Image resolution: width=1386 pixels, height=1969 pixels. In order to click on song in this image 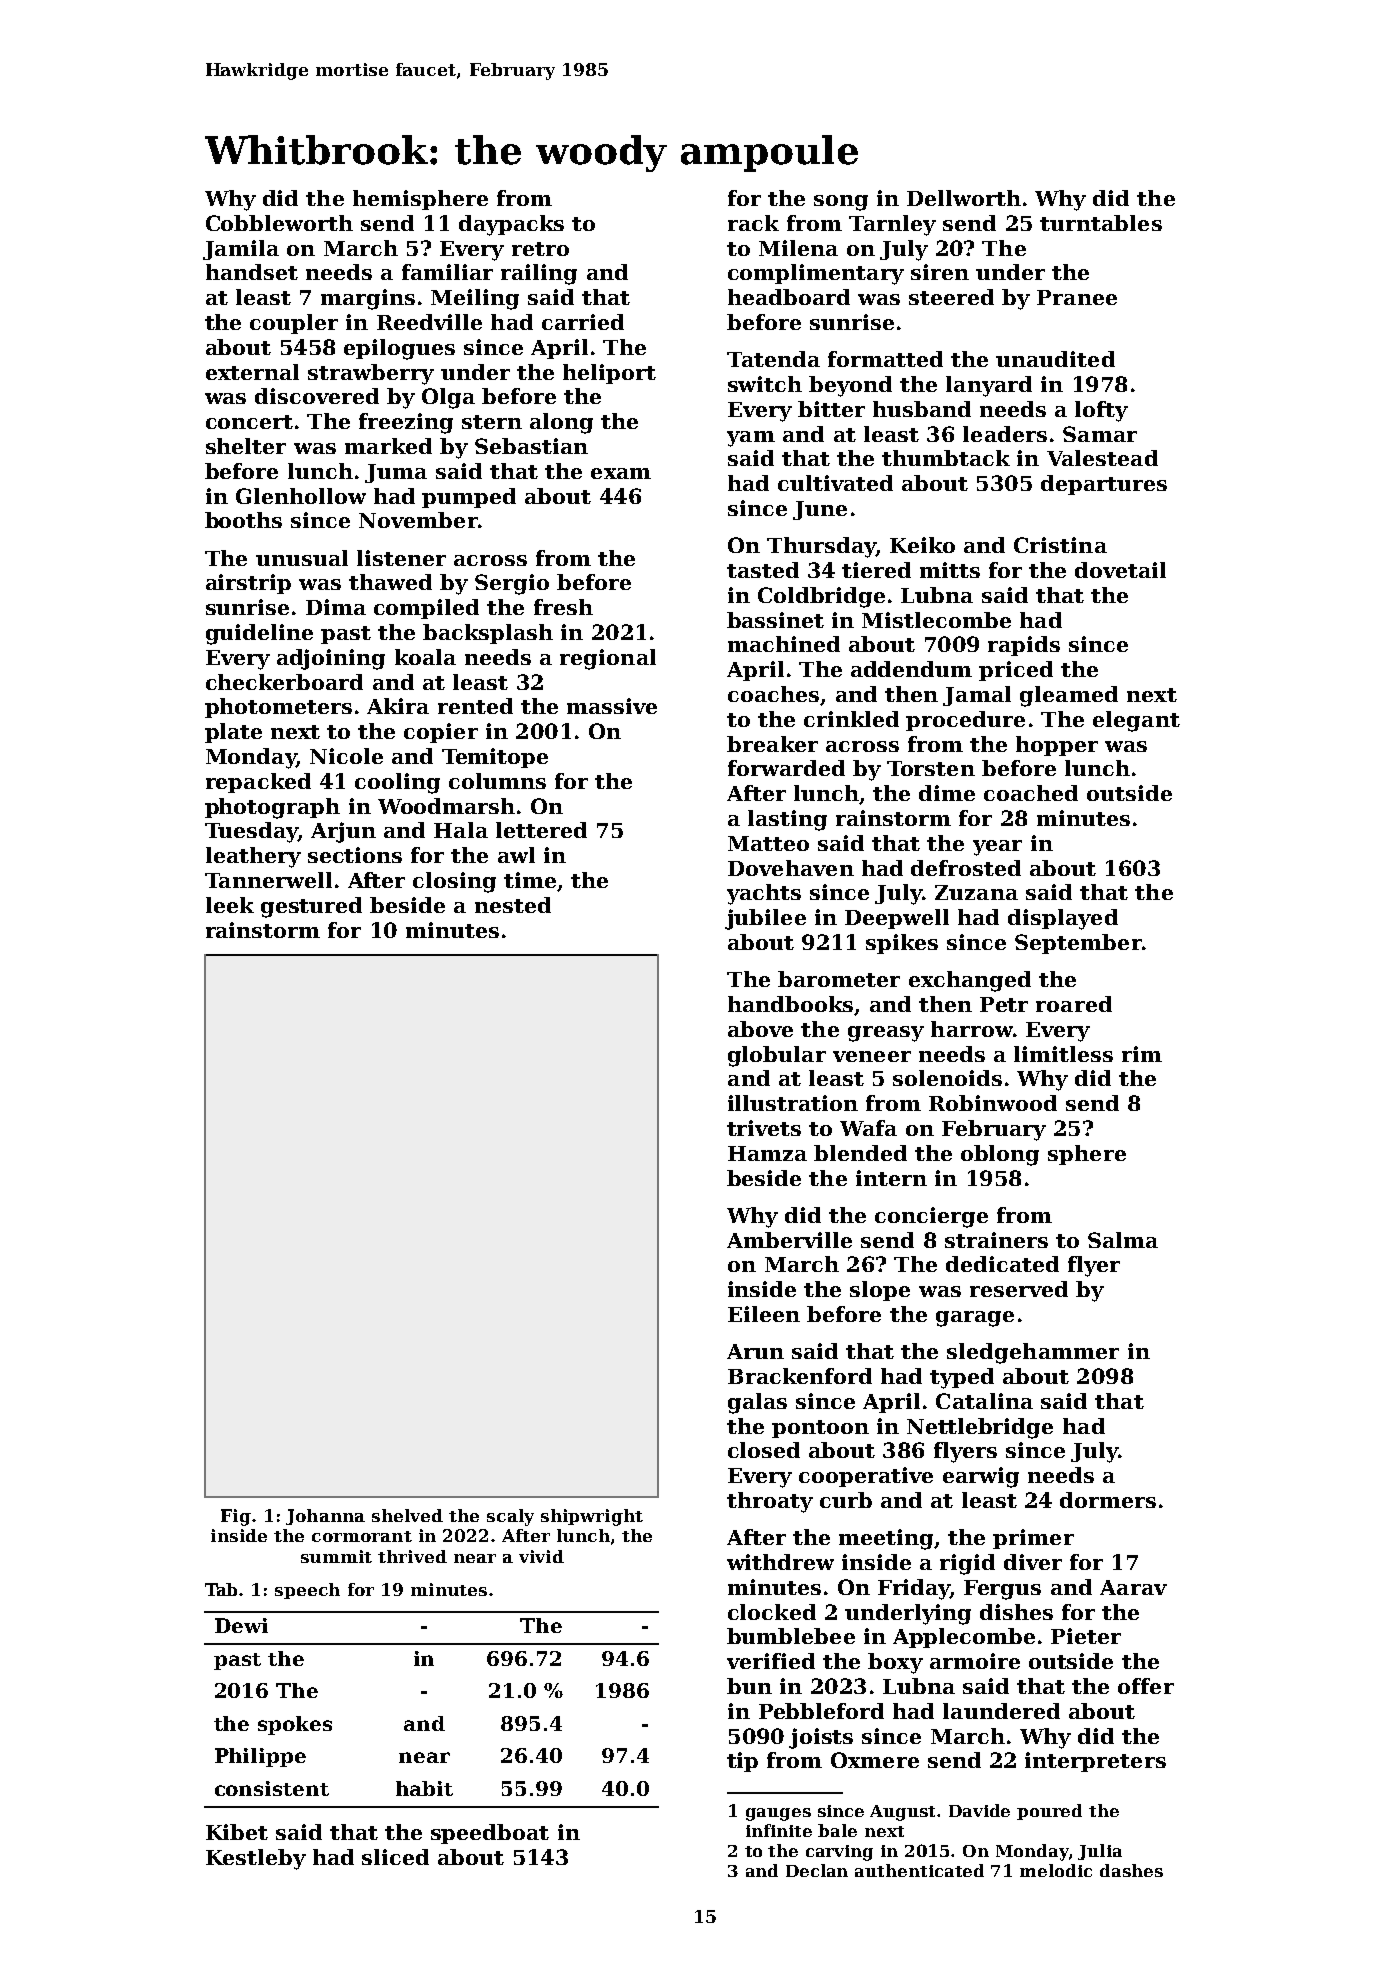, I will do `click(841, 203)`.
